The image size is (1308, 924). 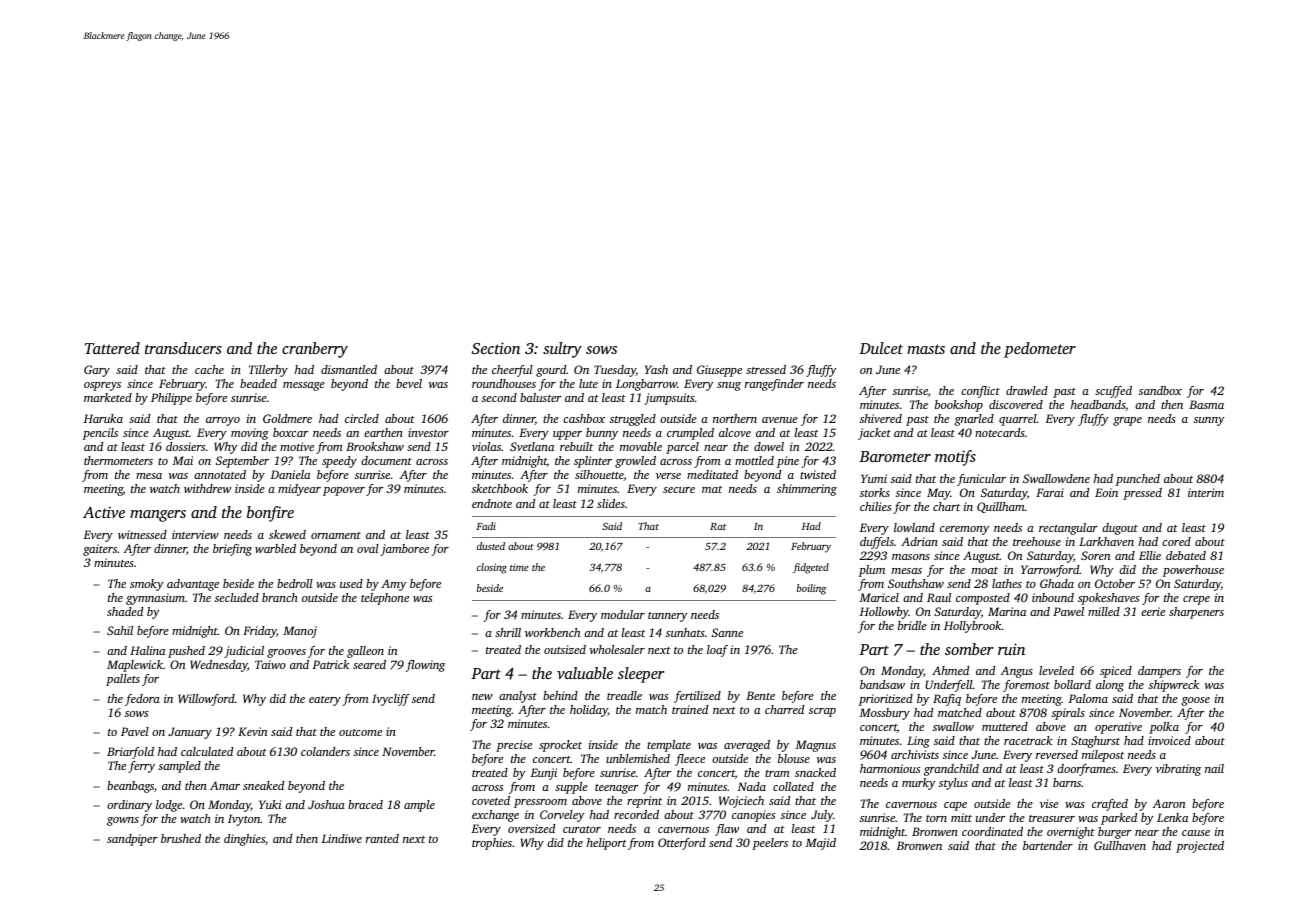 What do you see at coordinates (252, 731) in the screenshot?
I see `Kevin` at bounding box center [252, 731].
